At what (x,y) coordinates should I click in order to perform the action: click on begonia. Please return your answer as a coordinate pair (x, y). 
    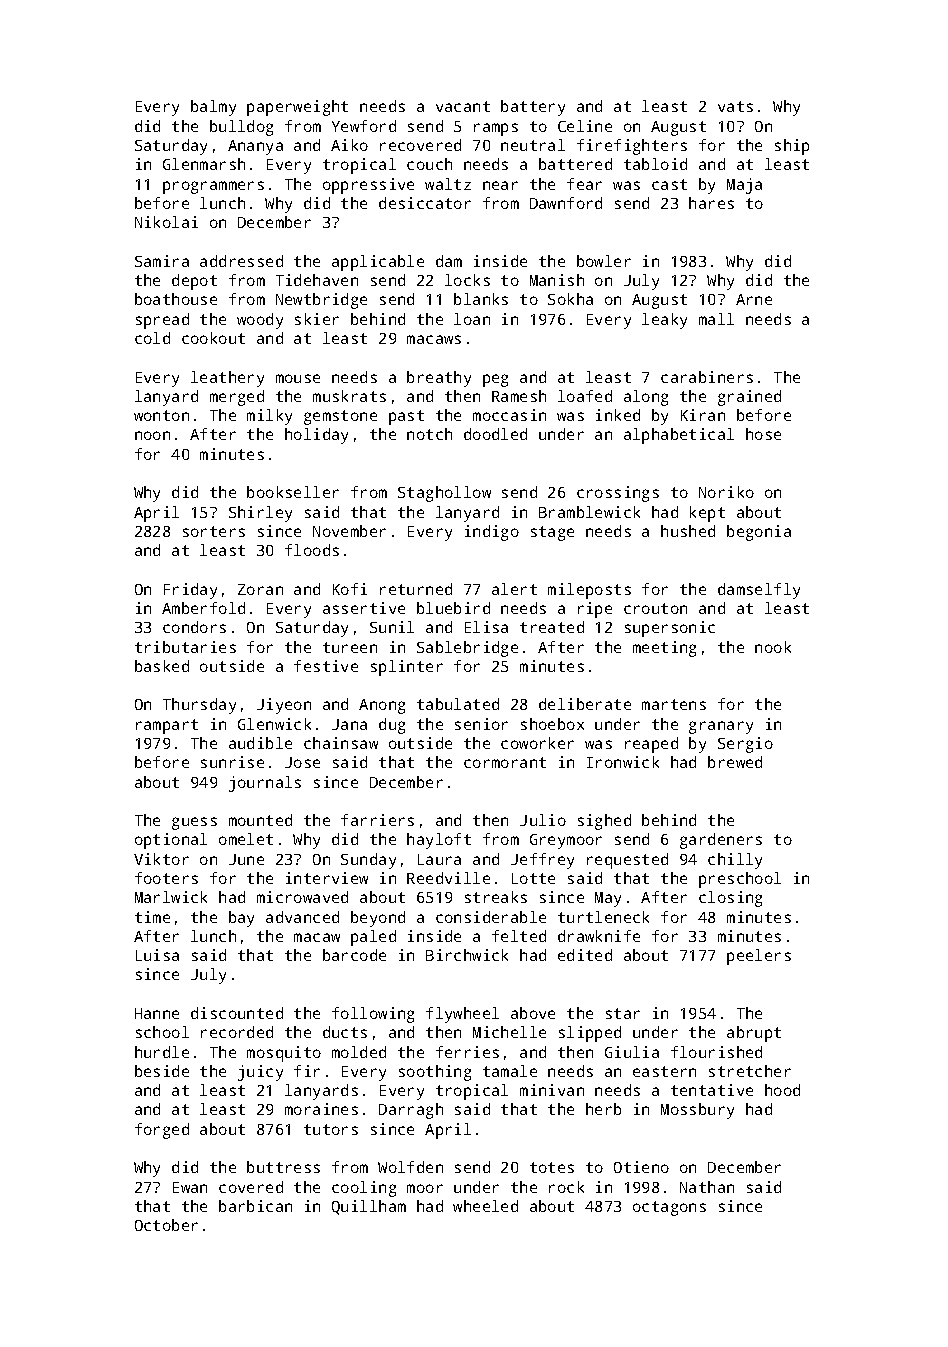
    Looking at the image, I should click on (759, 533).
